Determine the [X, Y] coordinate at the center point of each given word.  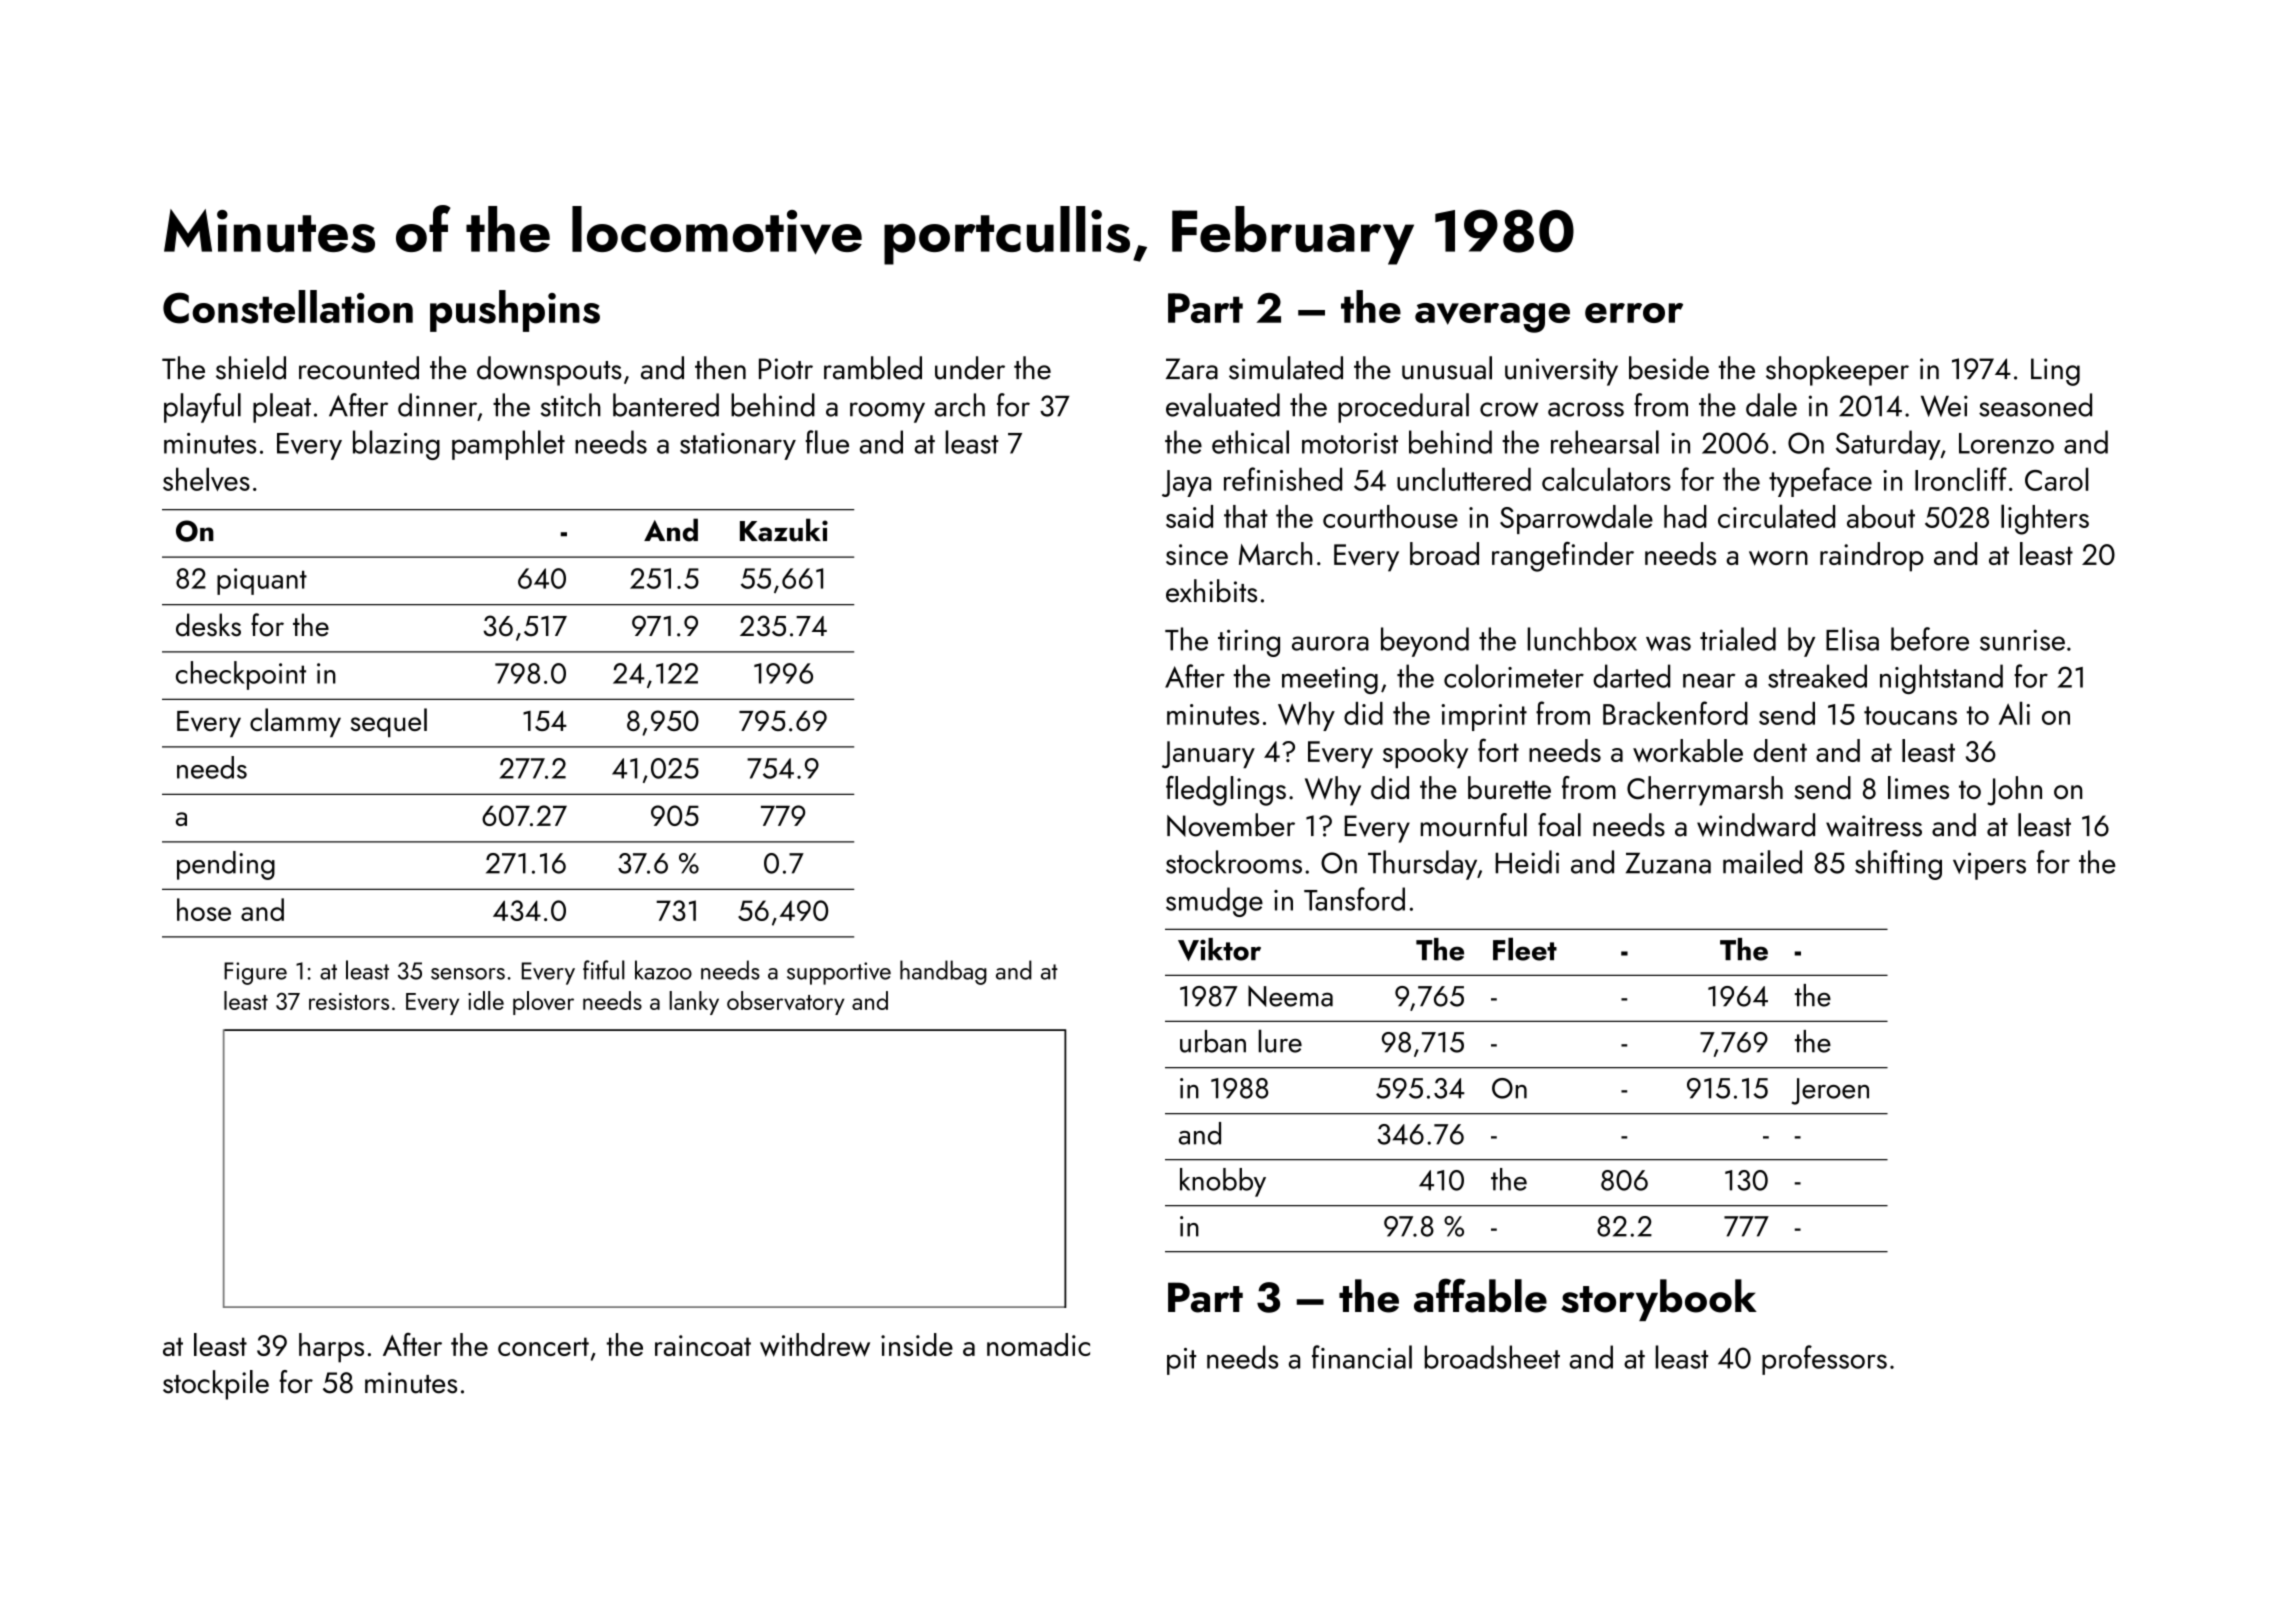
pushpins [515, 311]
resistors [349, 1001]
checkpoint [241, 675]
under [970, 368]
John [2014, 791]
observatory [786, 1003]
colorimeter [1514, 676]
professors [1824, 1360]
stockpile [216, 1385]
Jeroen [1830, 1091]
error [1634, 313]
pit [1181, 1361]
